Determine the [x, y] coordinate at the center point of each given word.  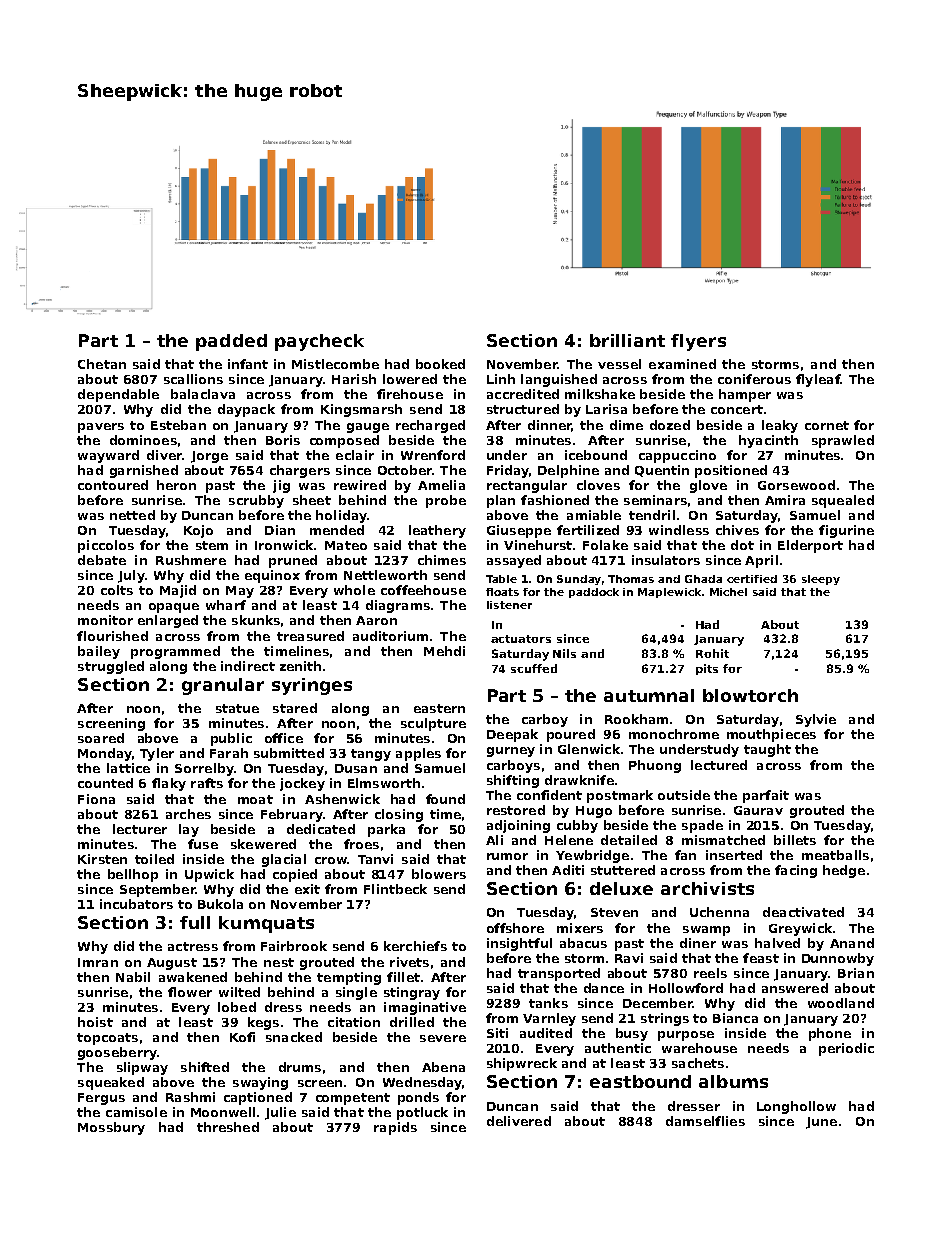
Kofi [242, 1037]
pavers [101, 428]
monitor [105, 620]
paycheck [319, 342]
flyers [698, 342]
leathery [437, 531]
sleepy [821, 580]
